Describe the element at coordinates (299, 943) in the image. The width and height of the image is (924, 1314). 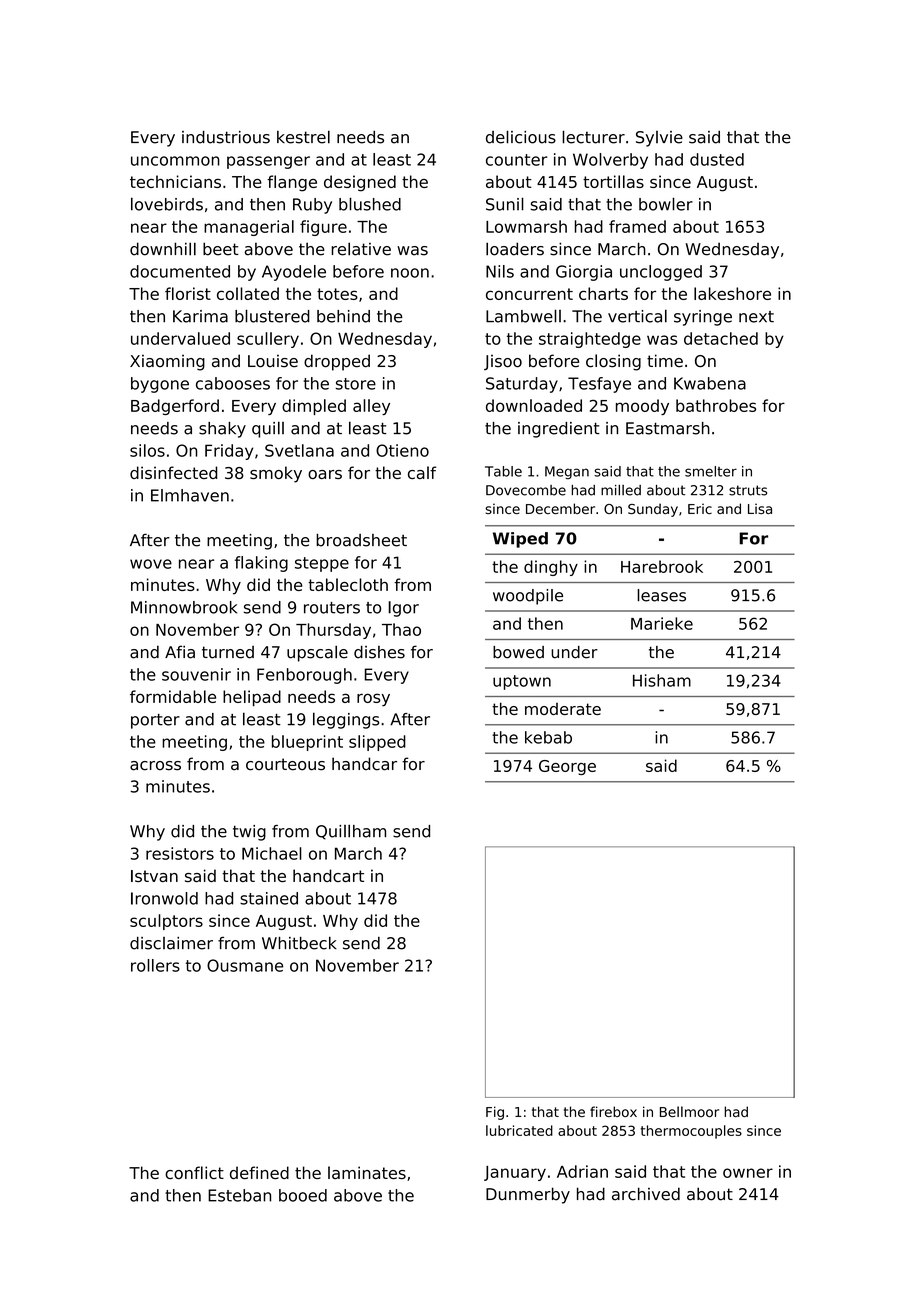
I see `Whitbeck` at that location.
